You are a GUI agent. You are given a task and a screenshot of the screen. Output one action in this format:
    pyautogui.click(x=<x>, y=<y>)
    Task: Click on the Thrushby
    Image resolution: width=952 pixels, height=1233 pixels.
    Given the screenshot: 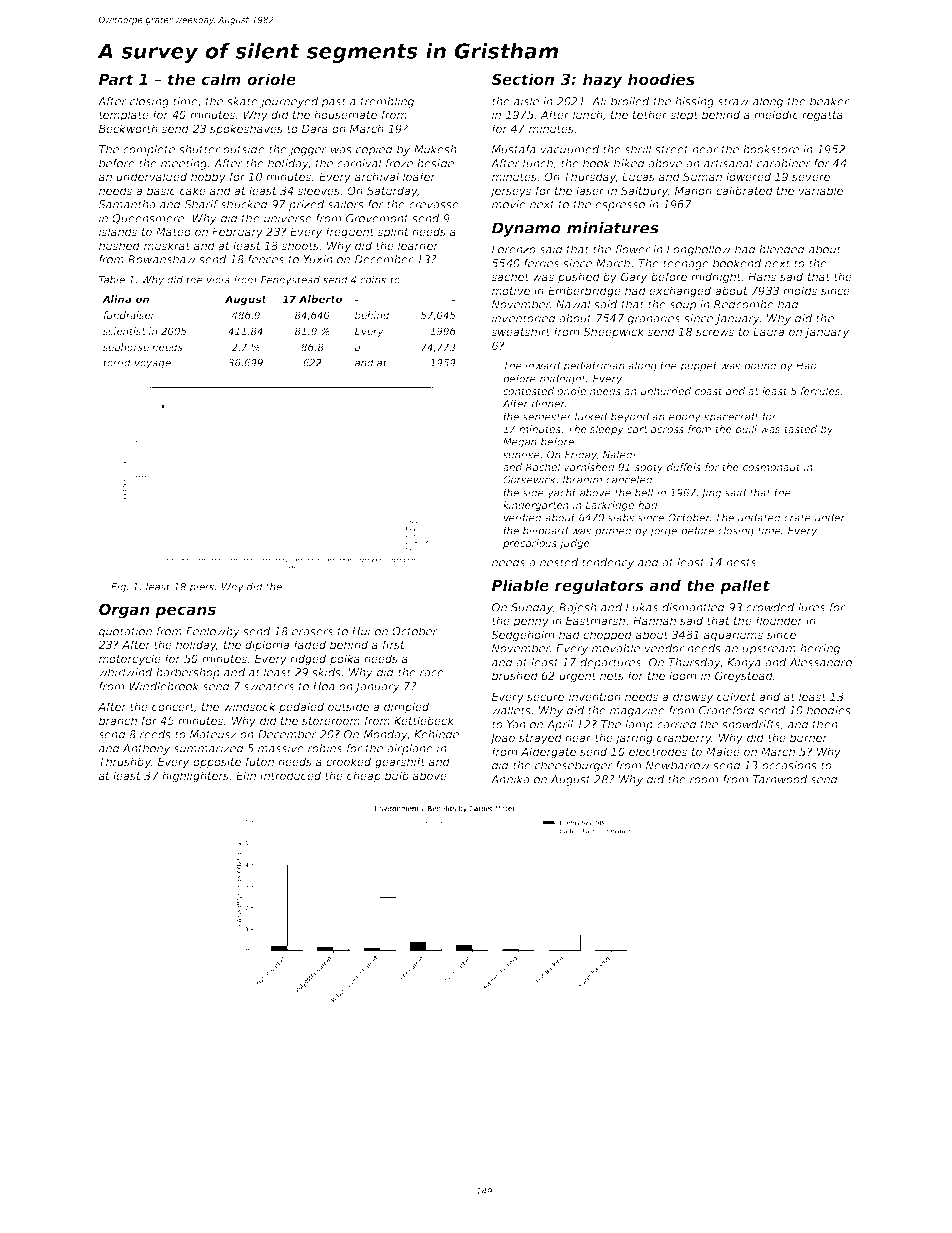 What is the action you would take?
    pyautogui.click(x=125, y=763)
